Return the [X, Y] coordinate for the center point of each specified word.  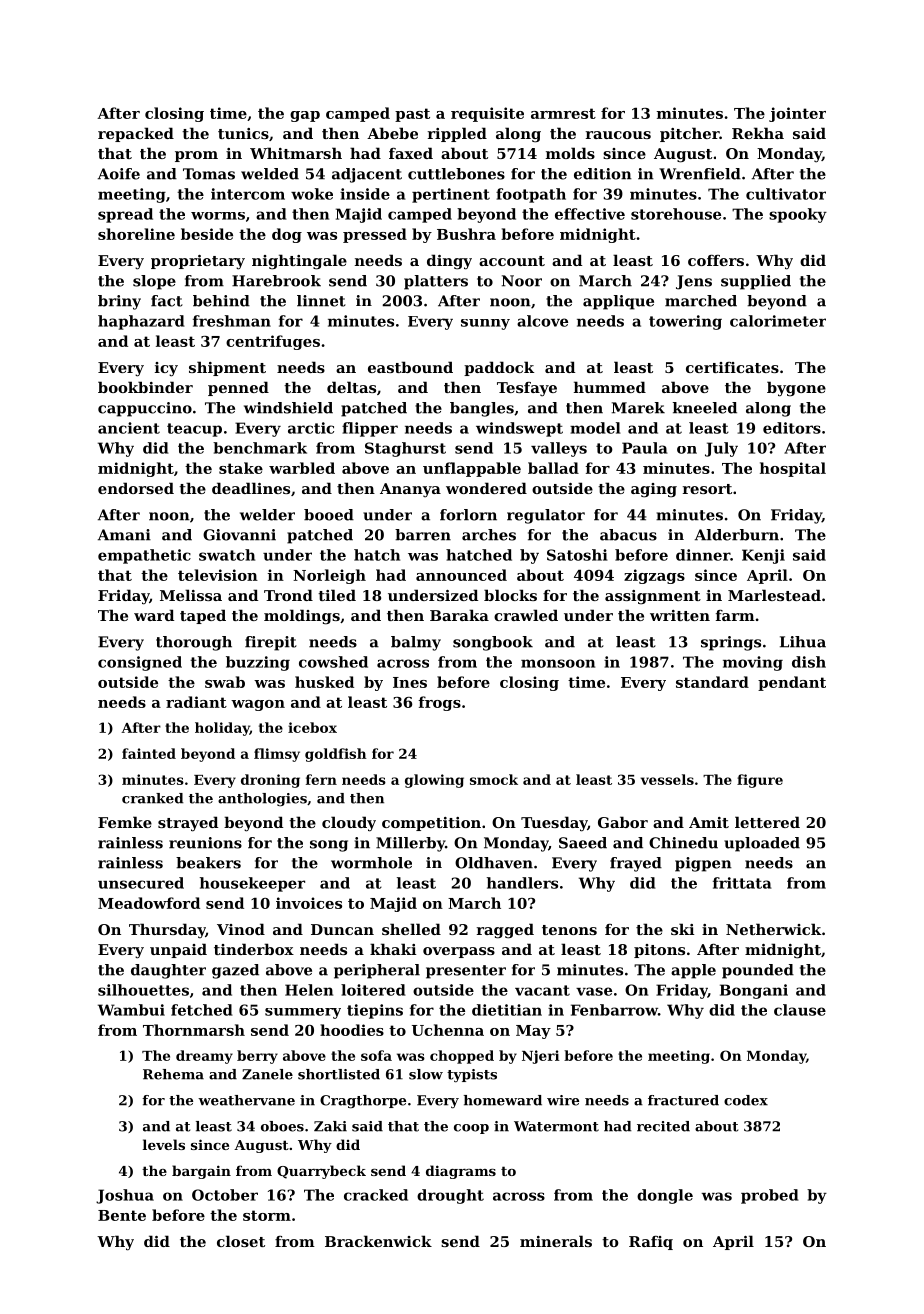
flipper [370, 429]
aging [654, 490]
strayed [188, 824]
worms [218, 216]
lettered [767, 822]
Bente [122, 1215]
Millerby [410, 844]
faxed [411, 153]
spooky [798, 215]
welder [267, 515]
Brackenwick [378, 1241]
